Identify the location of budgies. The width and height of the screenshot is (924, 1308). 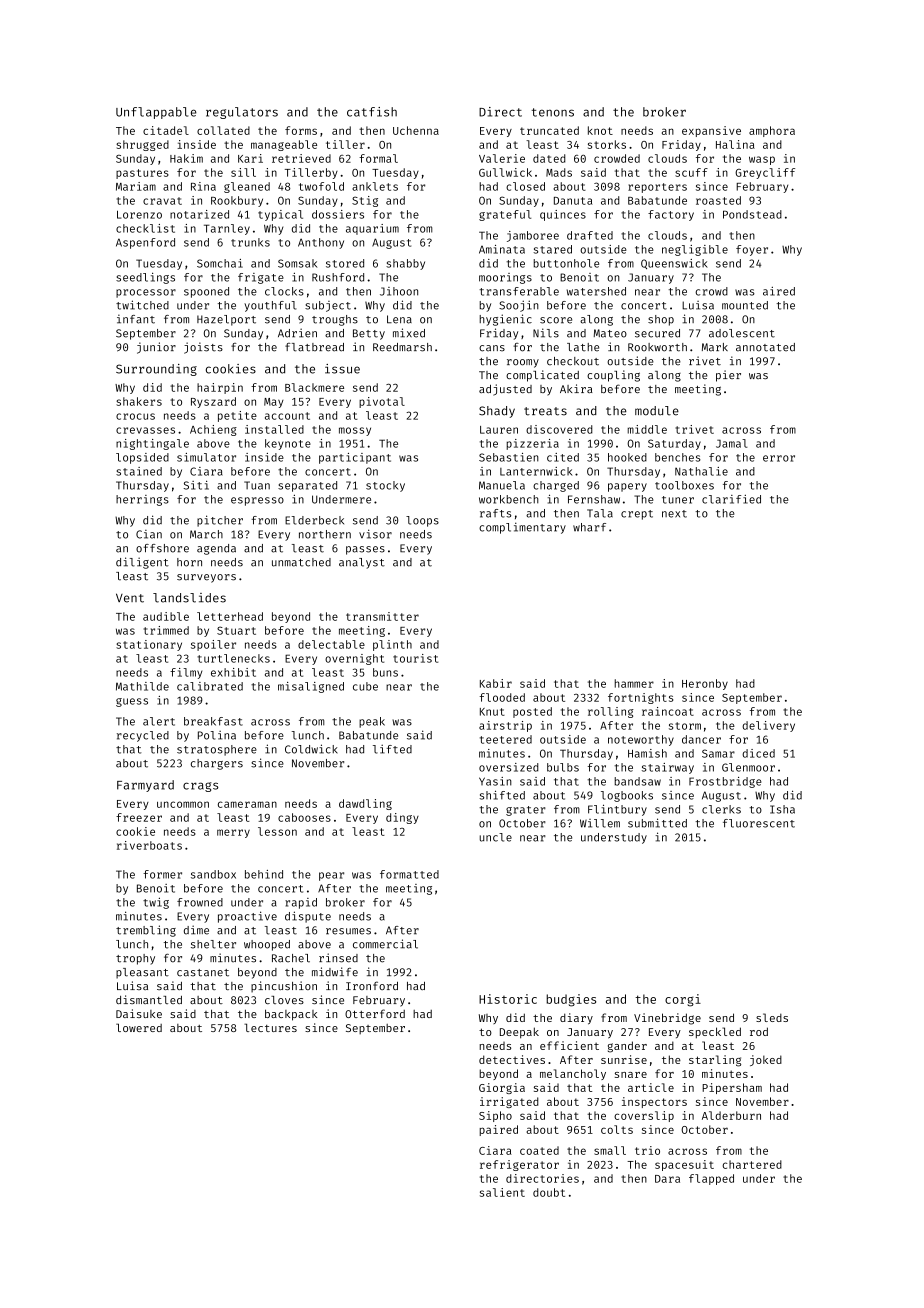
(571, 1000).
